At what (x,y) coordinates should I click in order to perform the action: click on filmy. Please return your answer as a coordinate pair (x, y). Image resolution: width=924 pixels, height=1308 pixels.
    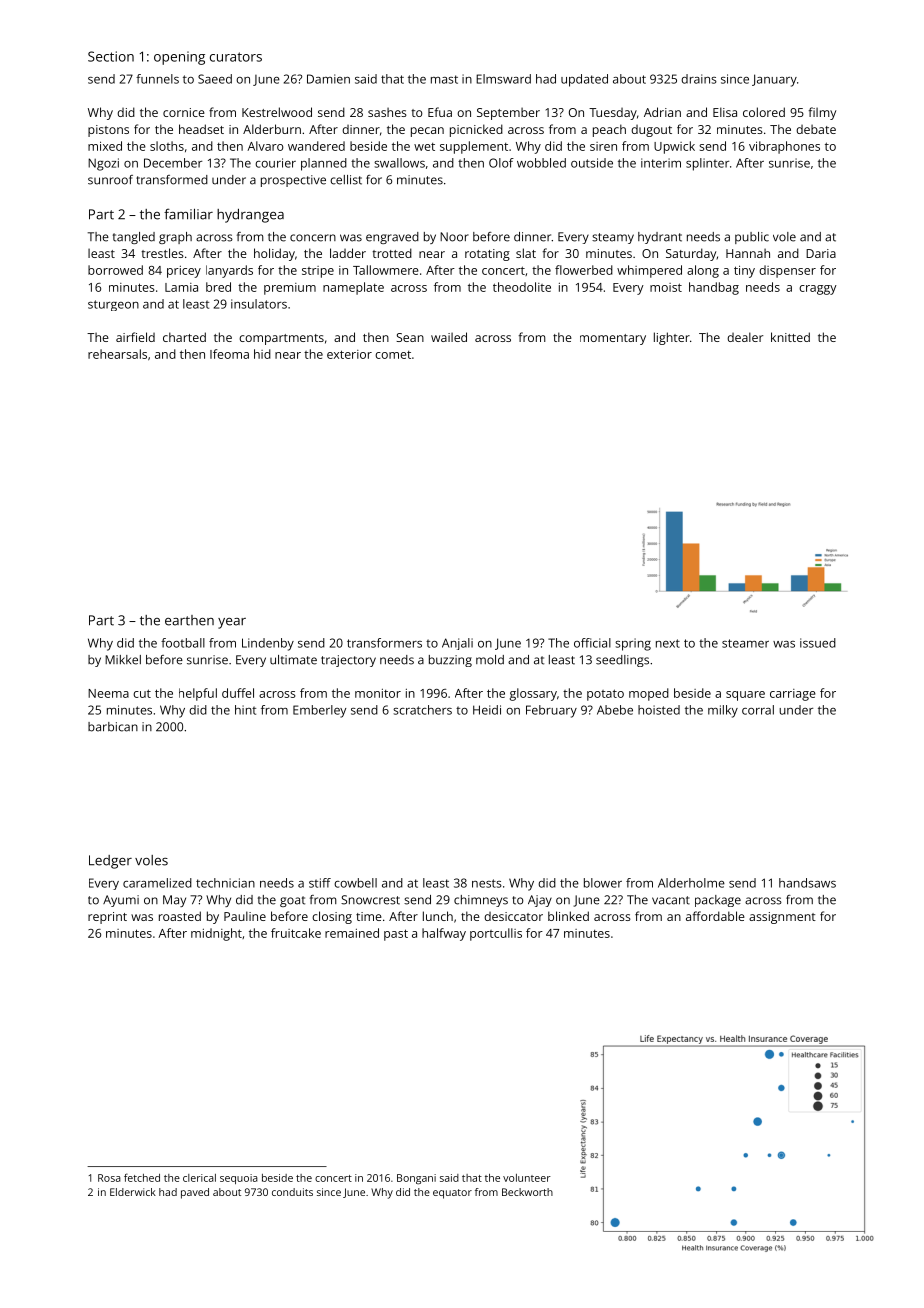
    Looking at the image, I should click on (822, 113).
